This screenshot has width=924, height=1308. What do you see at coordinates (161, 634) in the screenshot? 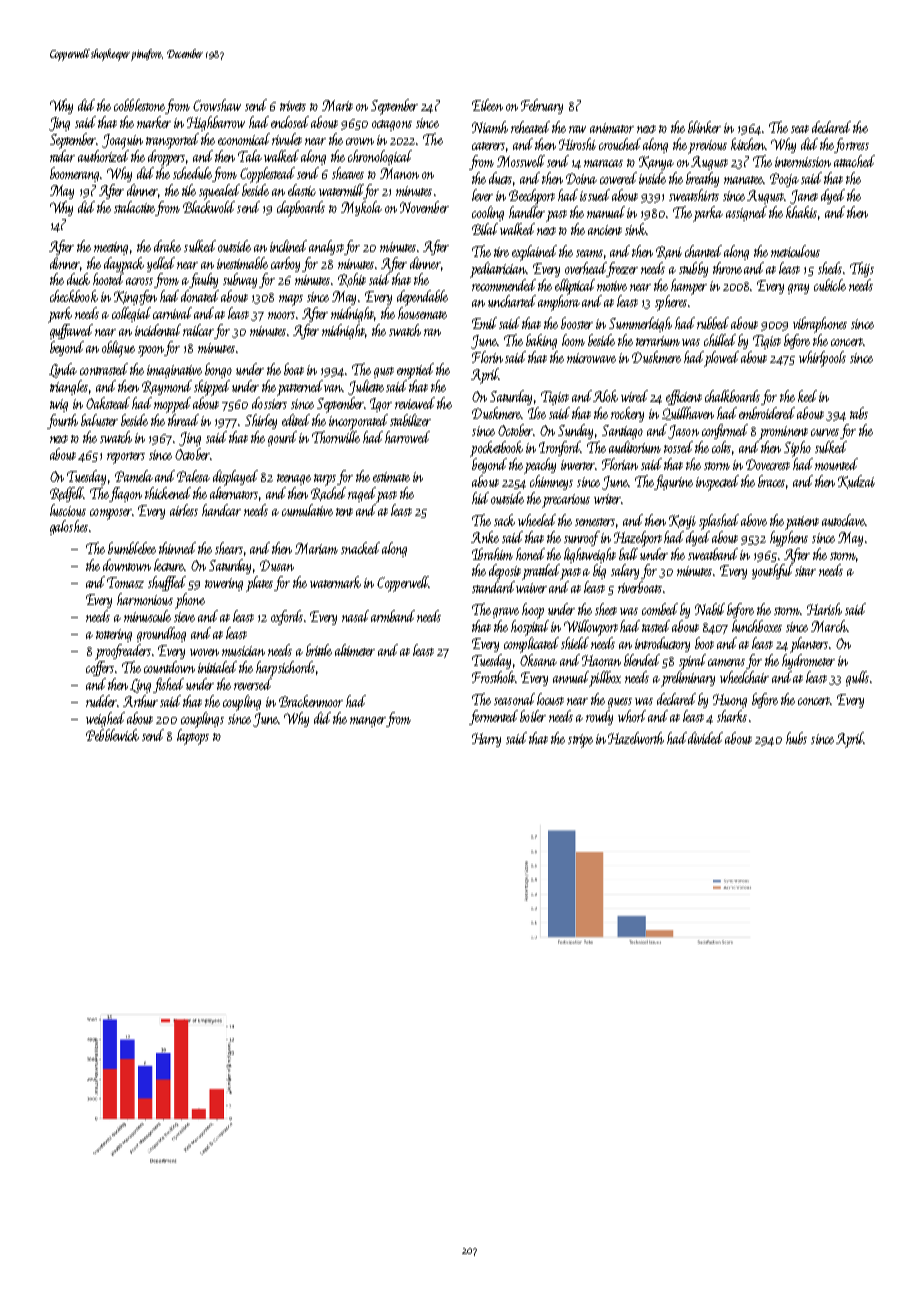
I see `groundhog` at bounding box center [161, 634].
